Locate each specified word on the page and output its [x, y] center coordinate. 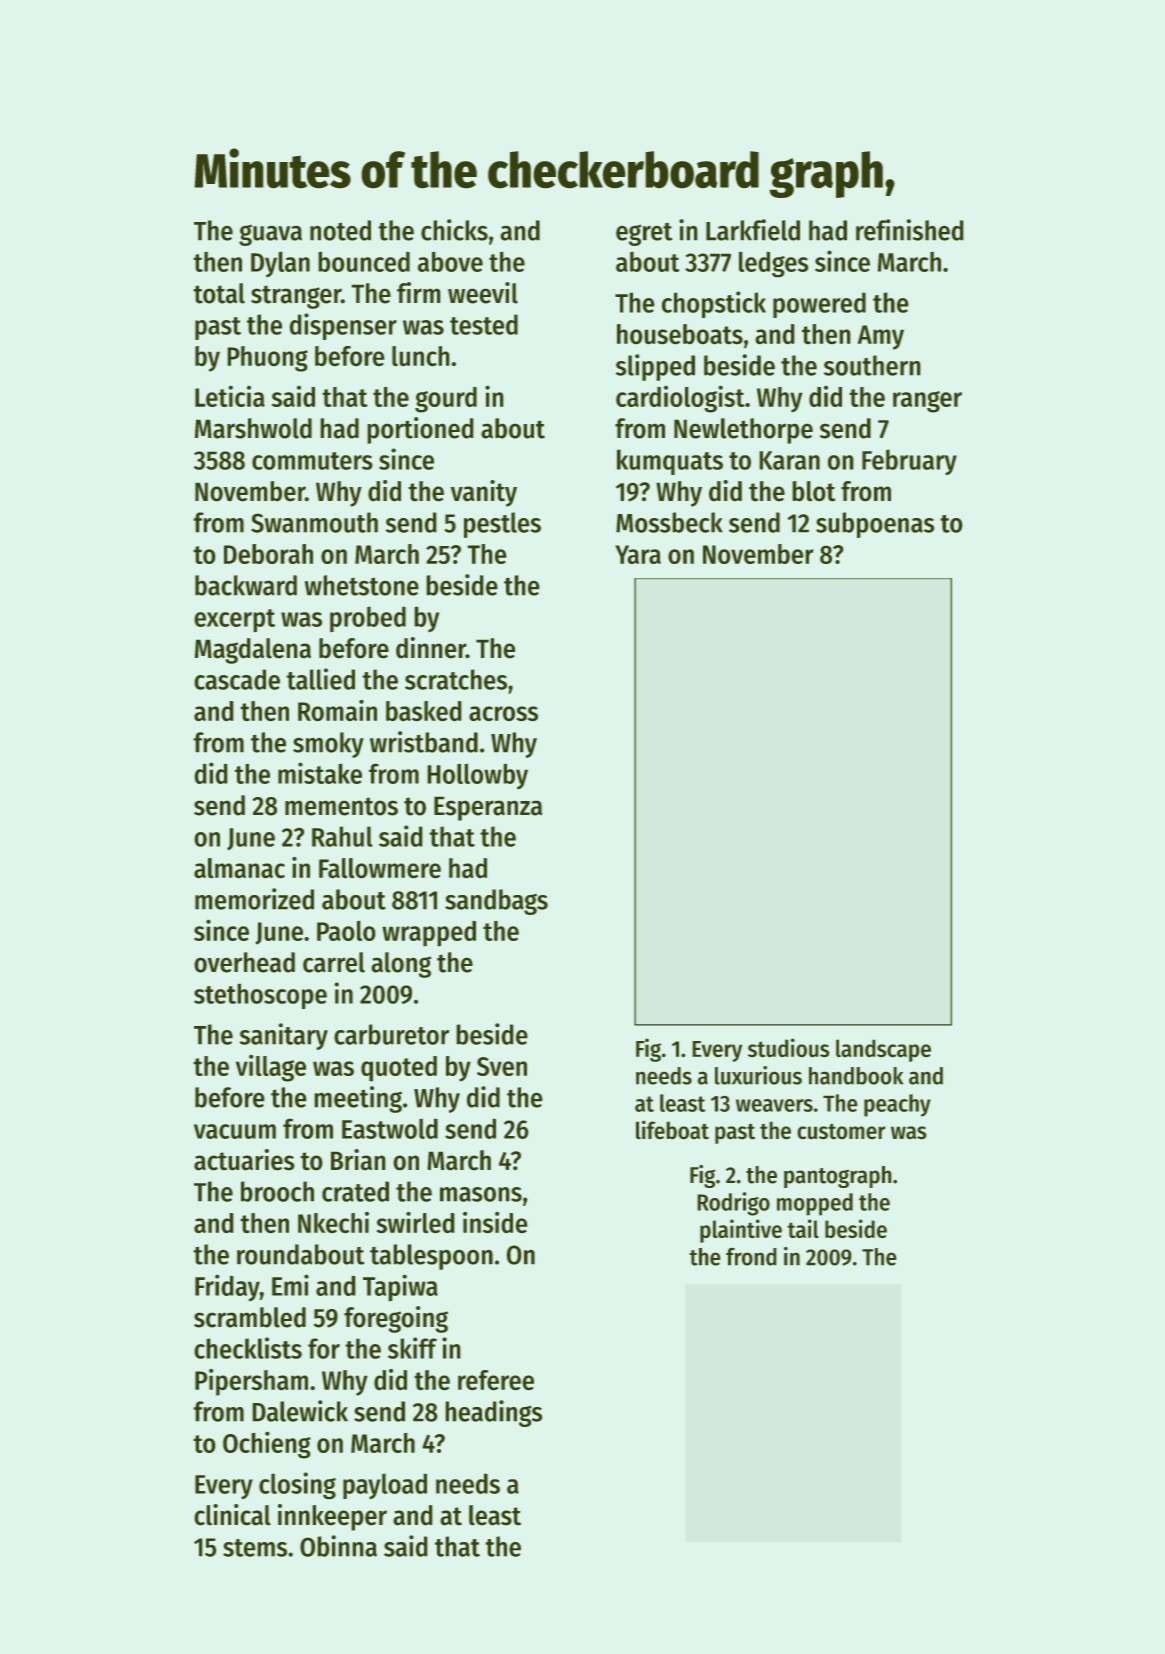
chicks [454, 230]
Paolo [346, 931]
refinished [909, 230]
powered [819, 305]
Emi [290, 1285]
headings [494, 1413]
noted [340, 230]
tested [484, 324]
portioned [420, 430]
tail [803, 1228]
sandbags [496, 902]
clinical [233, 1514]
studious [788, 1047]
